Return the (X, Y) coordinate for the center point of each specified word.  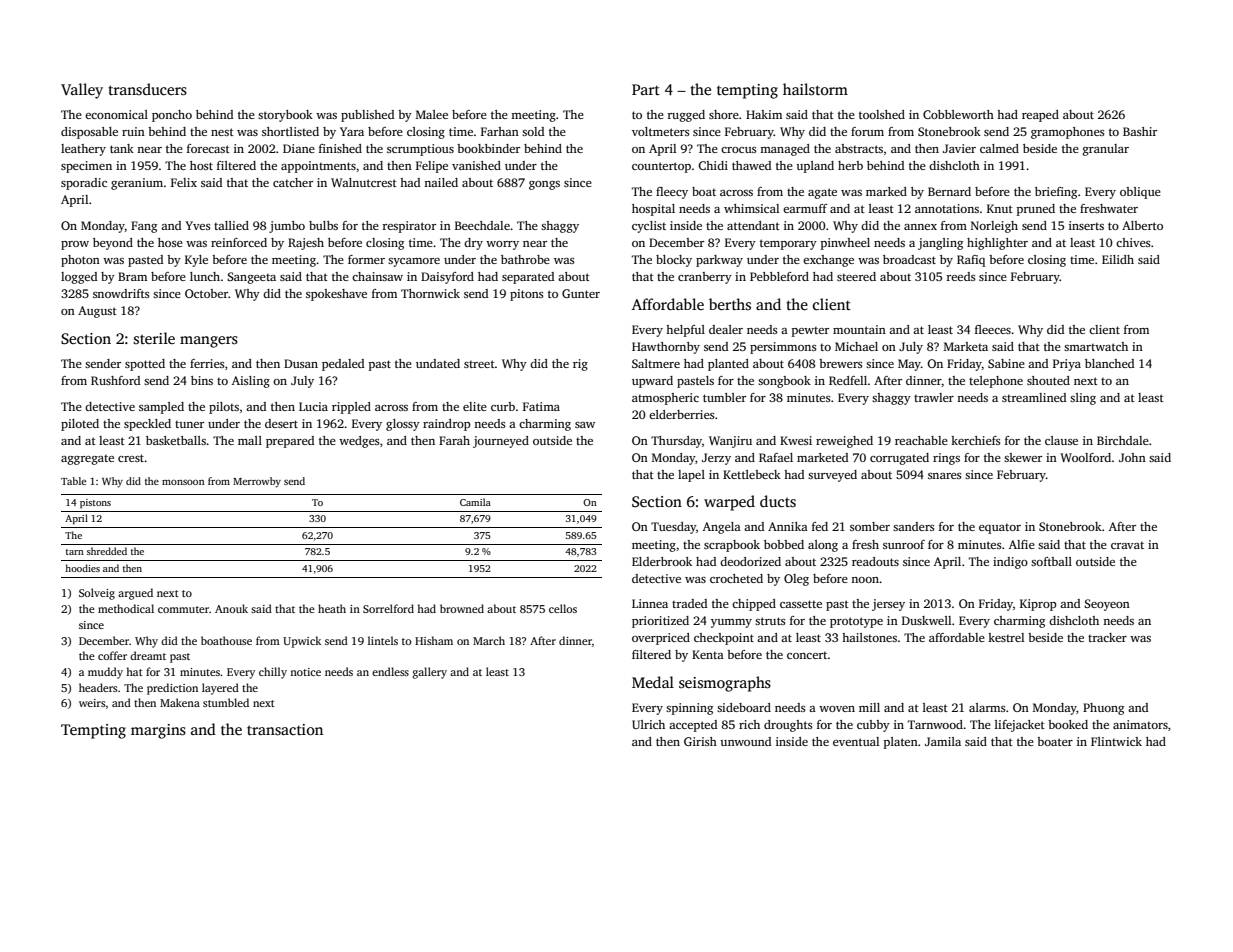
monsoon (183, 482)
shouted (1048, 380)
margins (158, 731)
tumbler (724, 397)
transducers (147, 89)
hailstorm (815, 89)
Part (646, 89)
